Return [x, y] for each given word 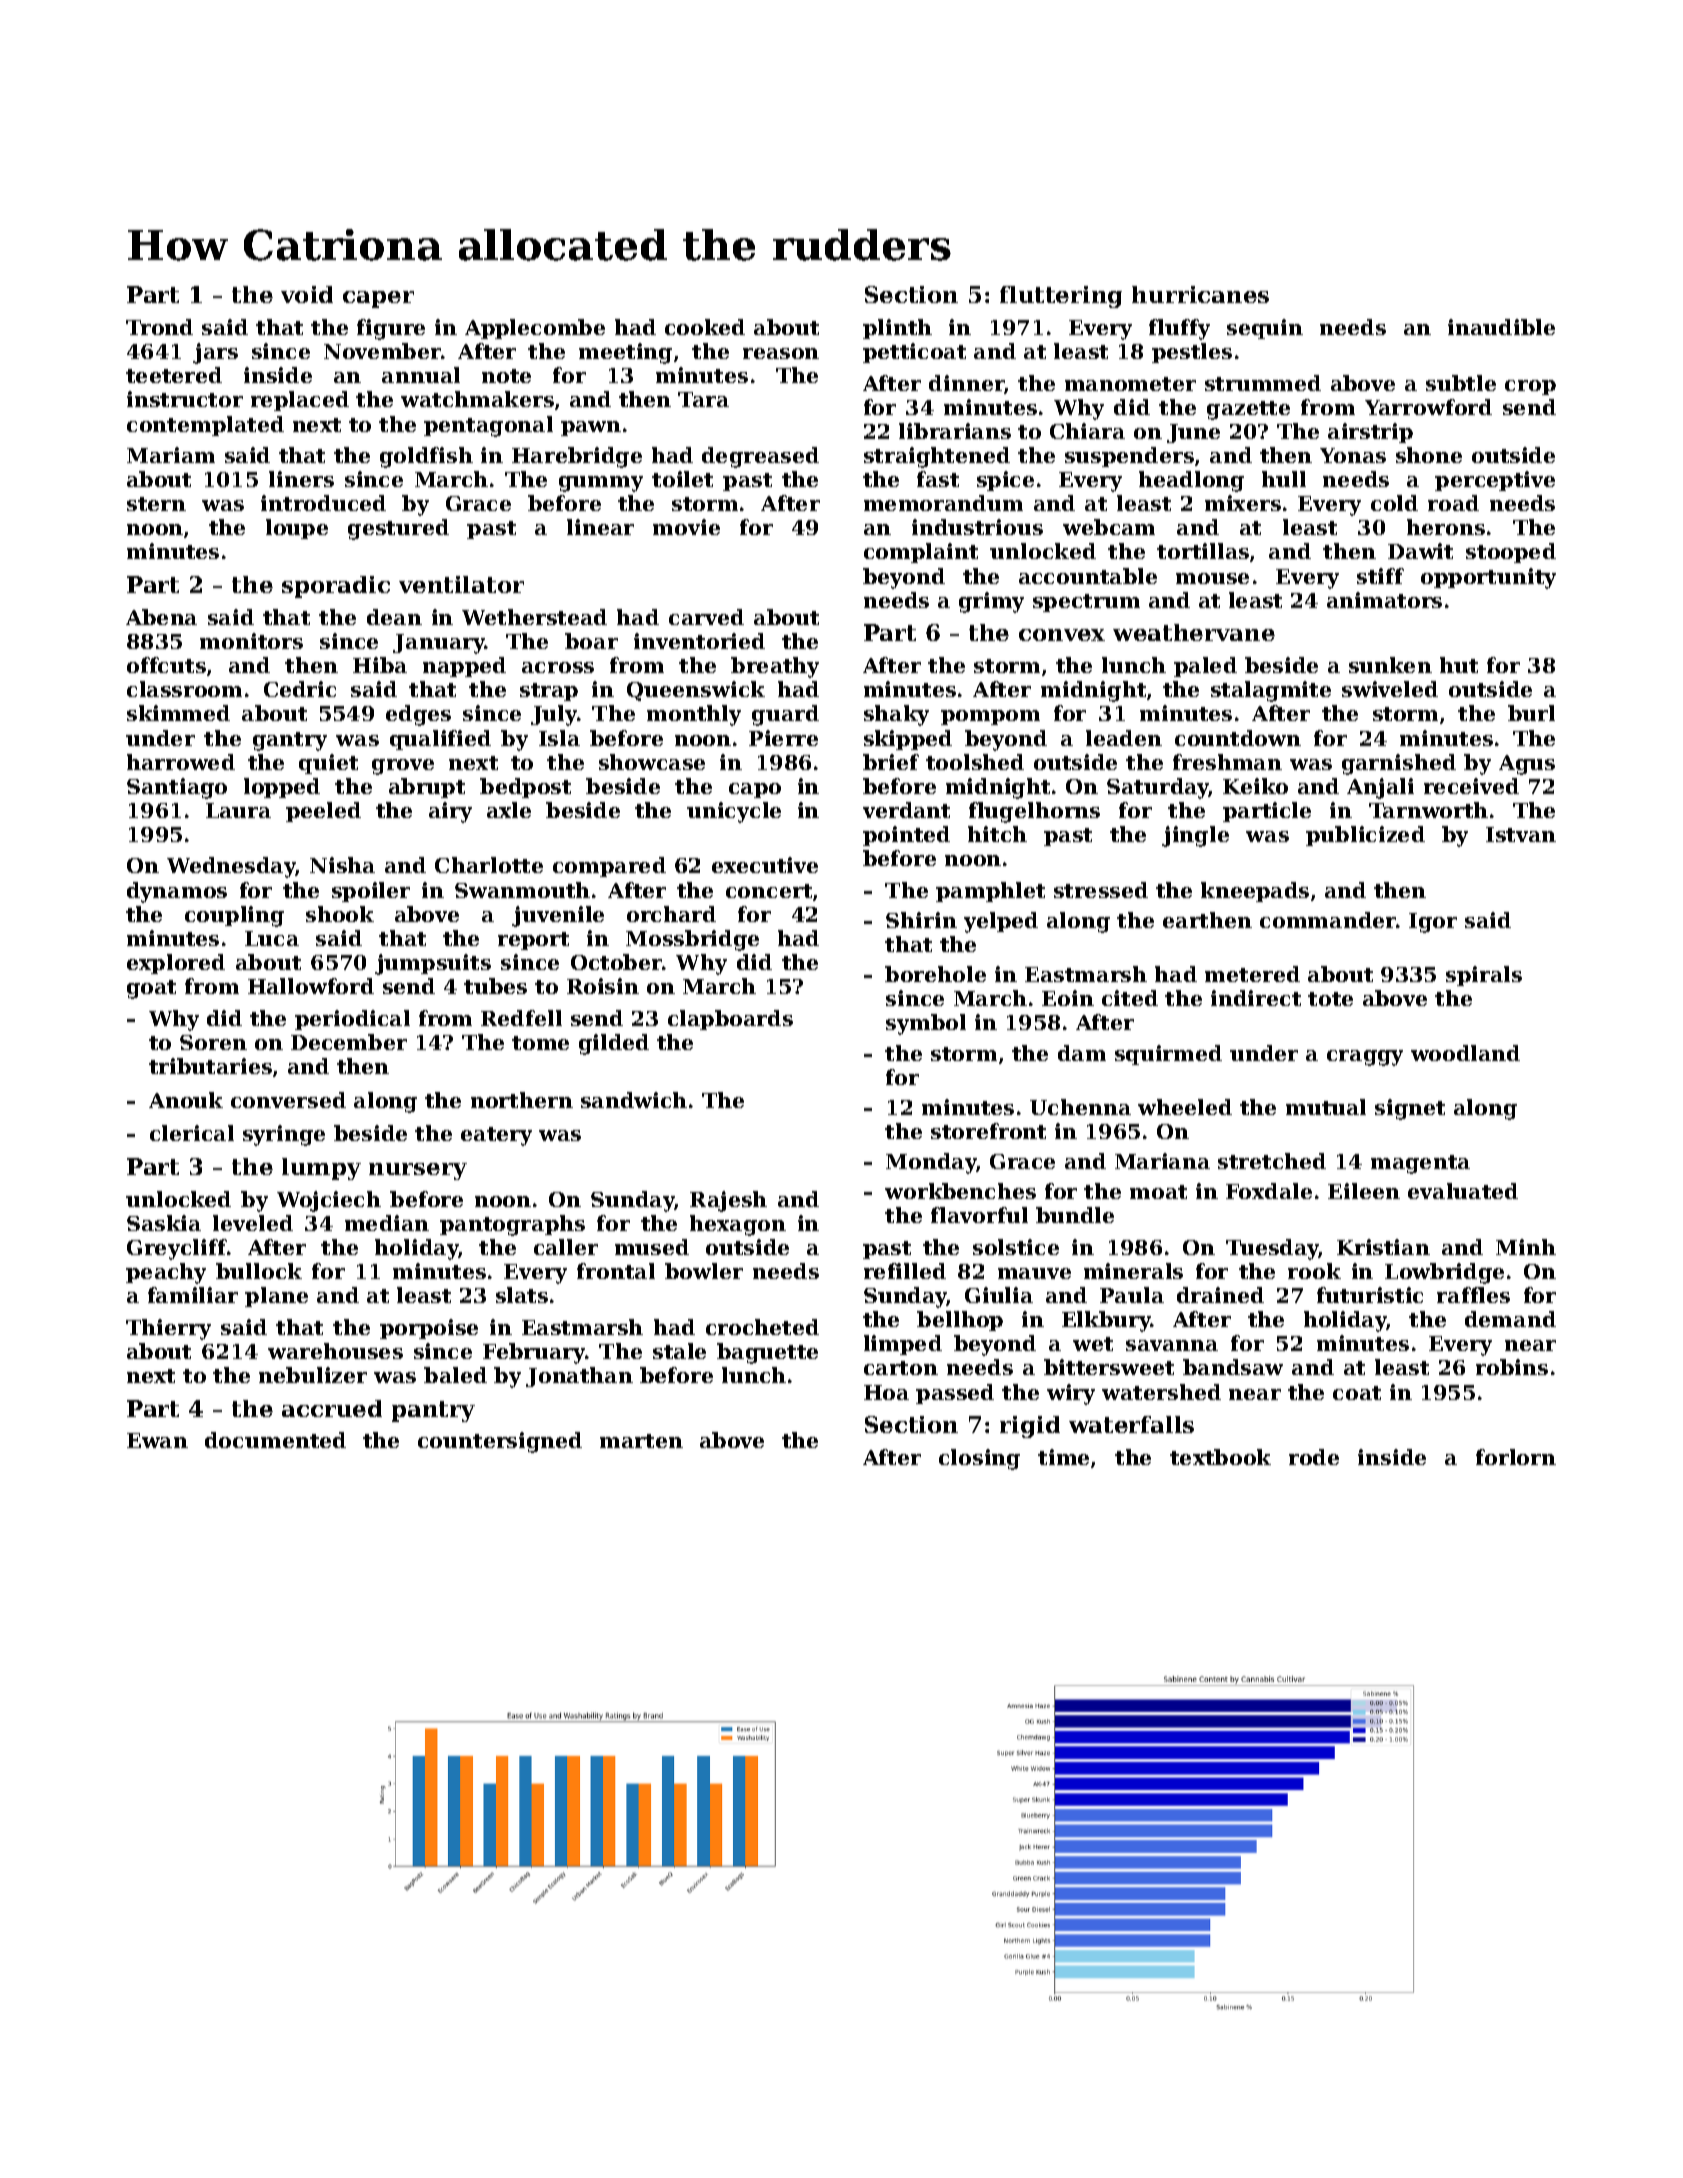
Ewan [157, 1440]
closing [979, 1459]
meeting [625, 353]
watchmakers [477, 399]
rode [1314, 1457]
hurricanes [1200, 294]
